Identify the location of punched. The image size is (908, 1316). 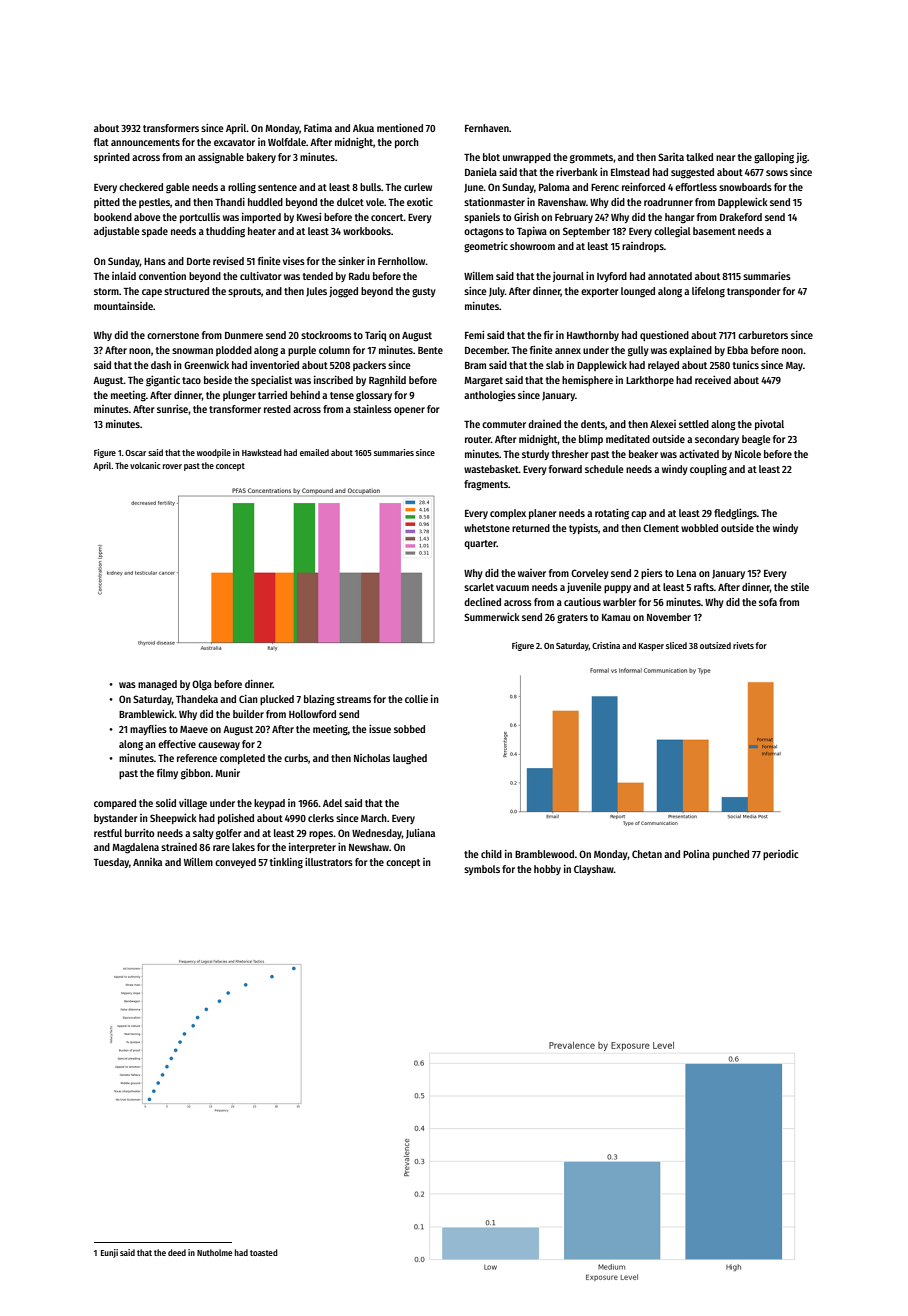
(731, 855).
